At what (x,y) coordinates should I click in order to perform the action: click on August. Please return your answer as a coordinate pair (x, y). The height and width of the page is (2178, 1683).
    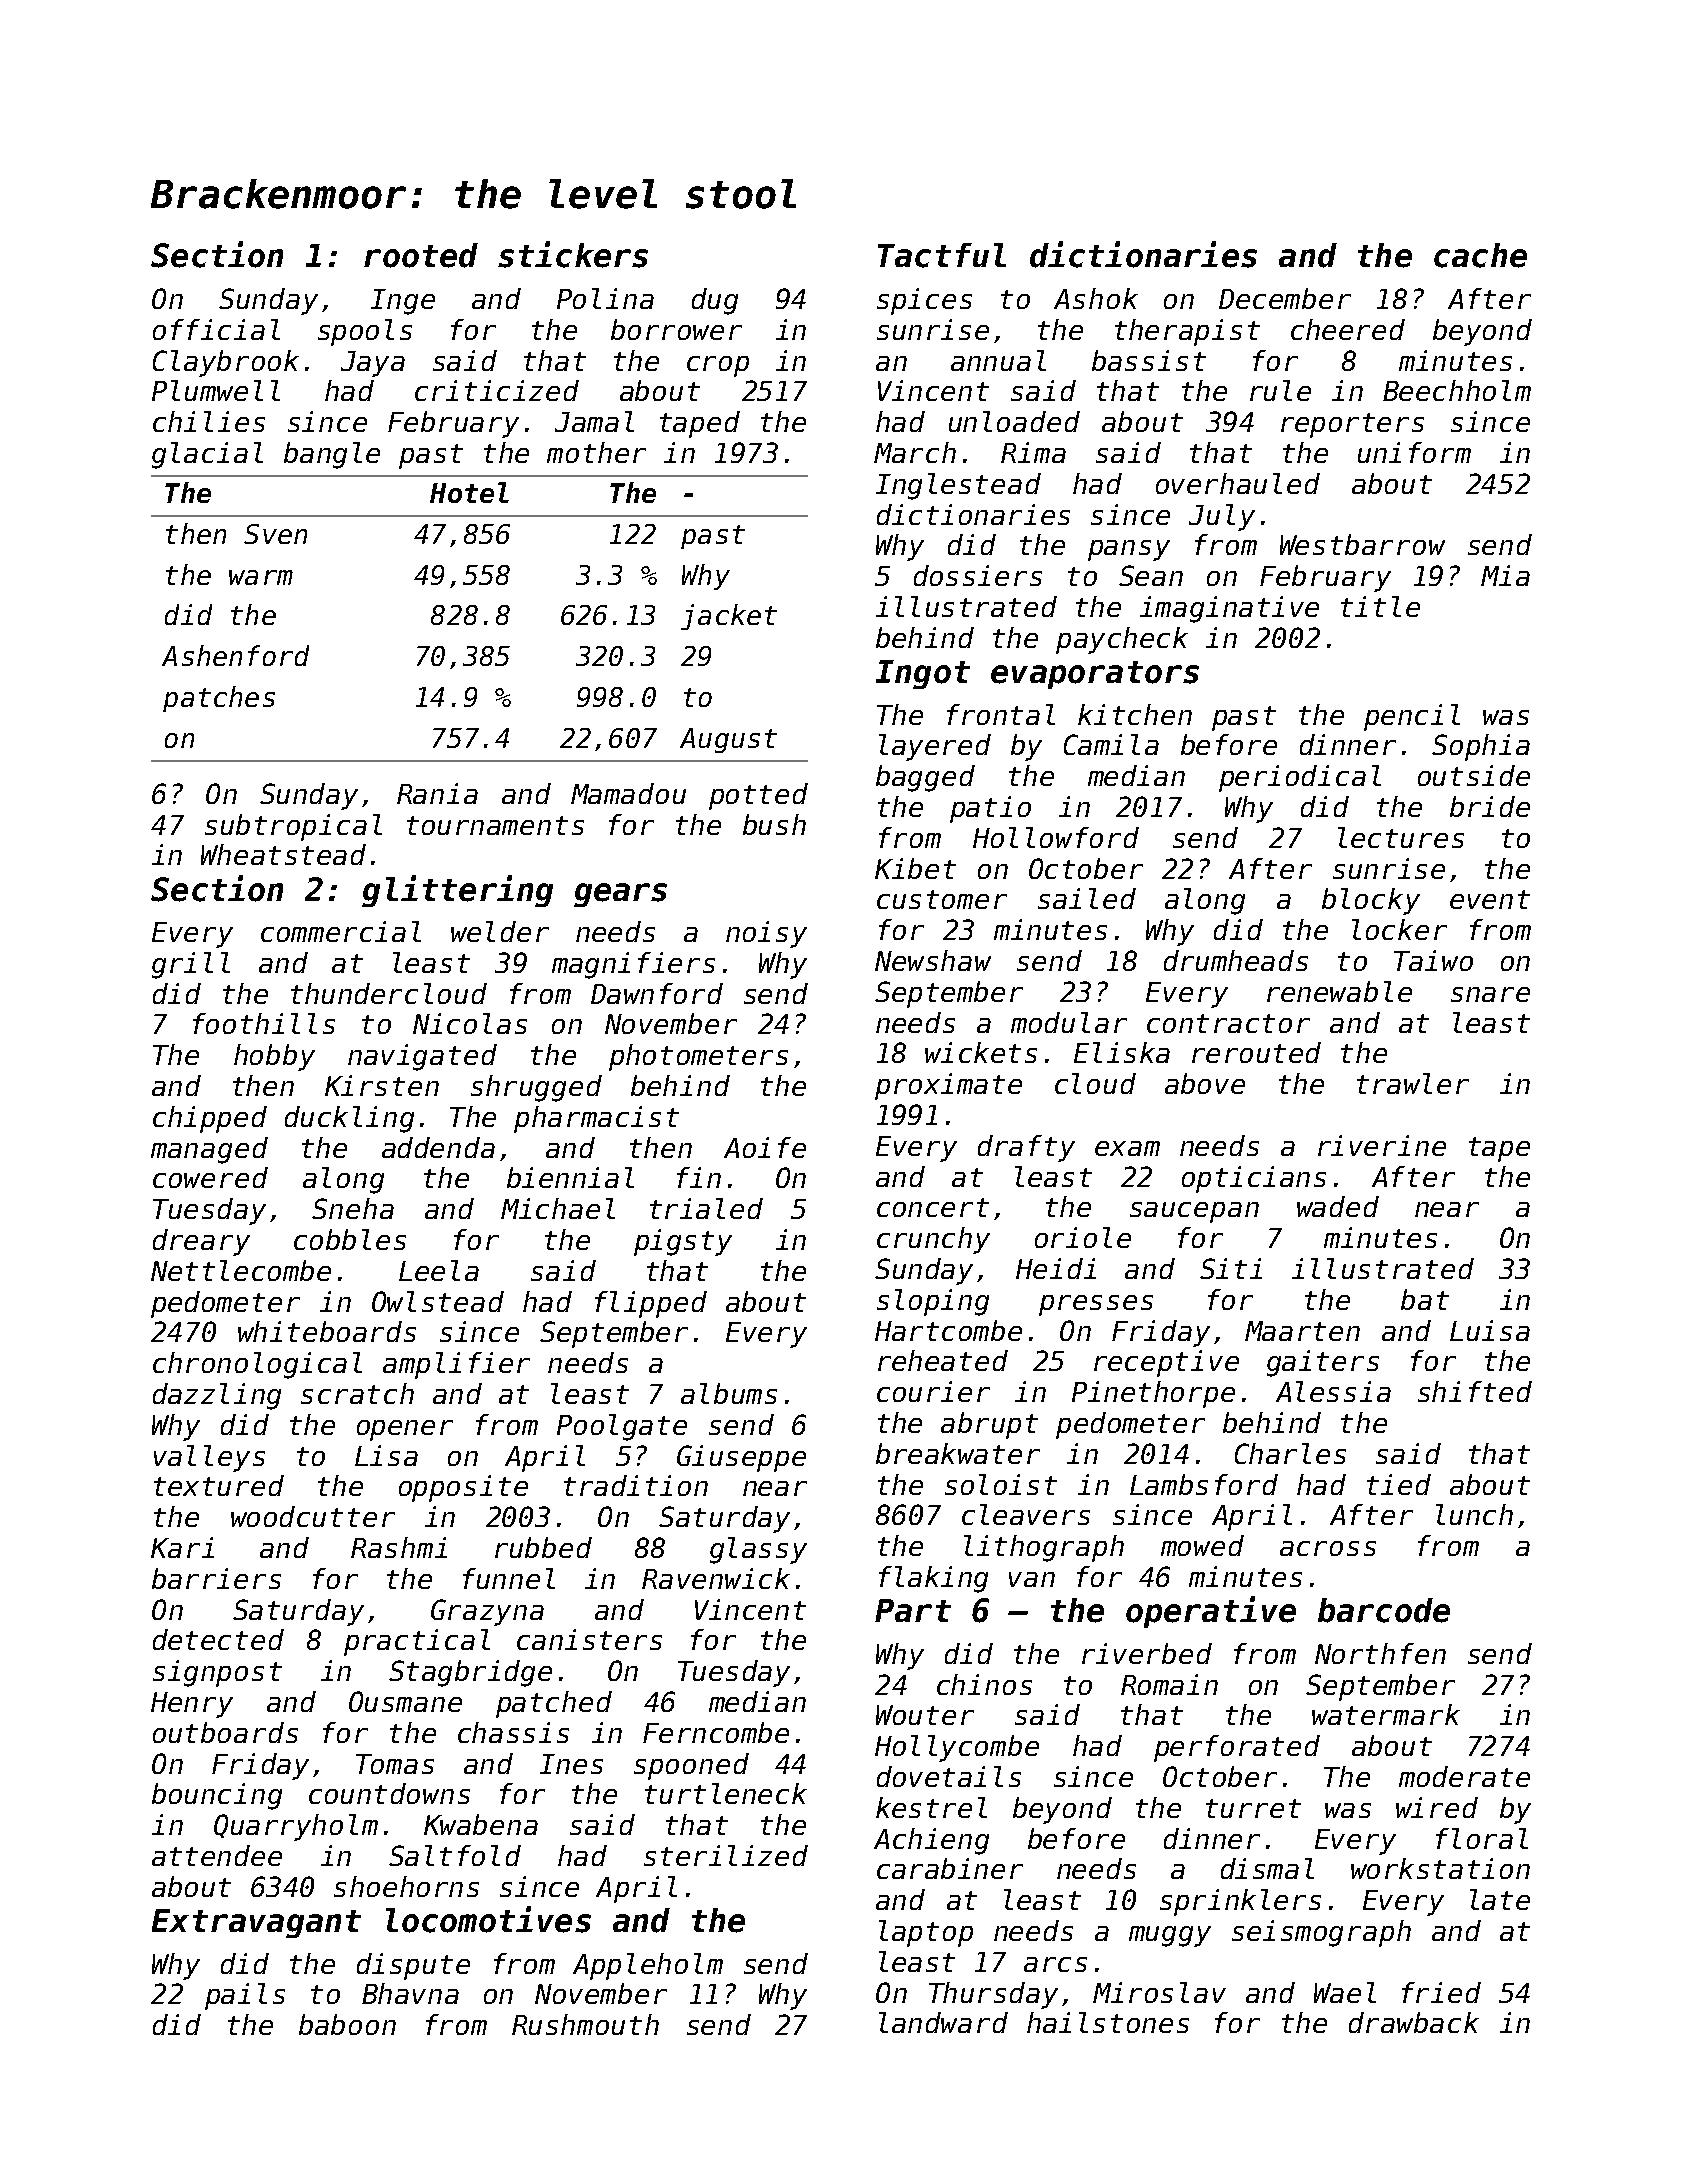
    Looking at the image, I should click on (728, 740).
